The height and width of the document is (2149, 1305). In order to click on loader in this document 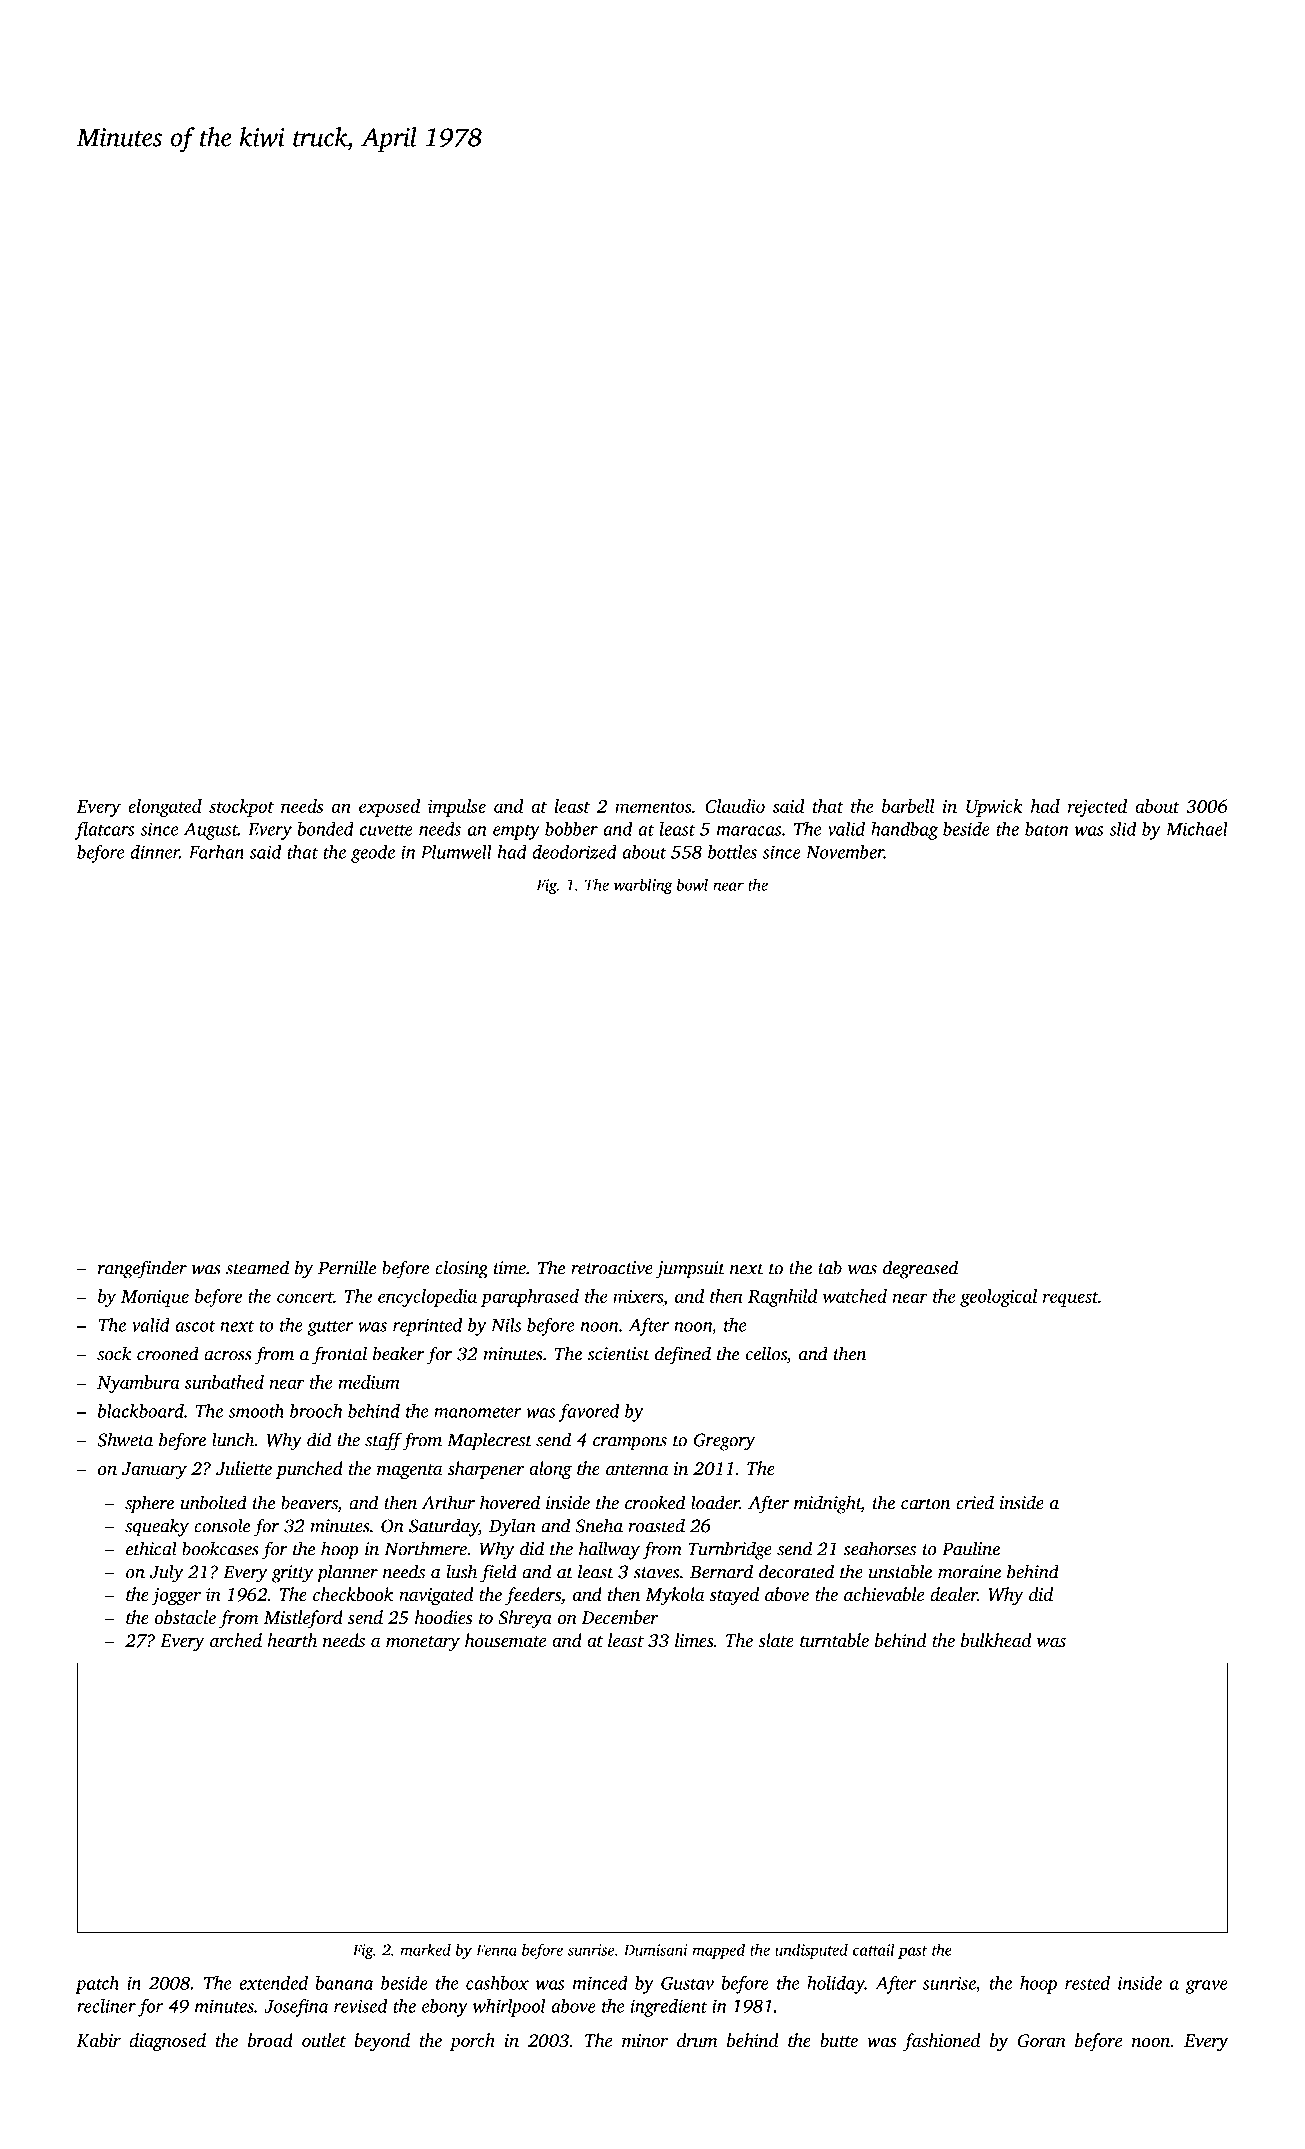, I will do `click(715, 1502)`.
